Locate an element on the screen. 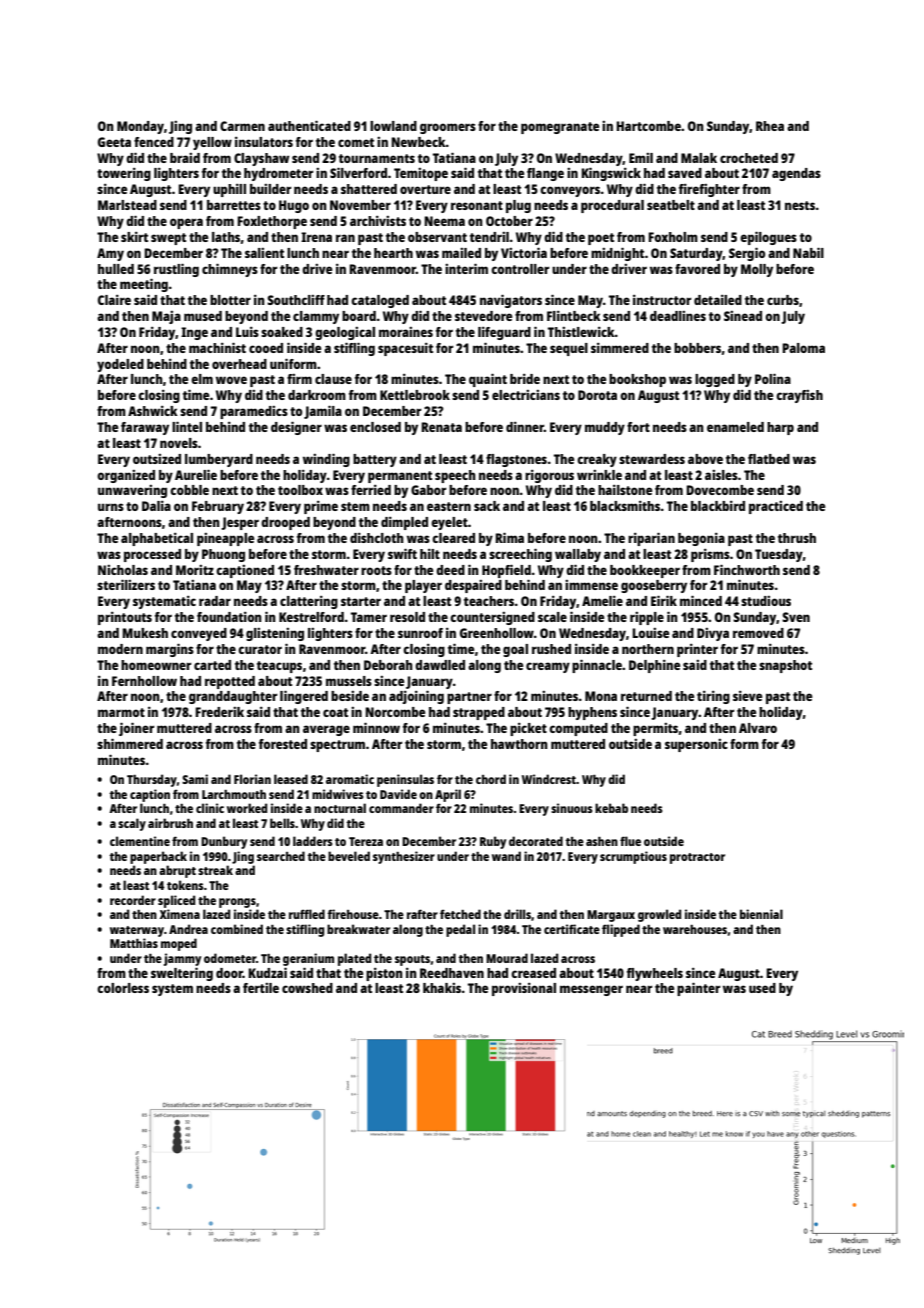 This screenshot has height=1308, width=924. flagstones is located at coordinates (516, 460).
